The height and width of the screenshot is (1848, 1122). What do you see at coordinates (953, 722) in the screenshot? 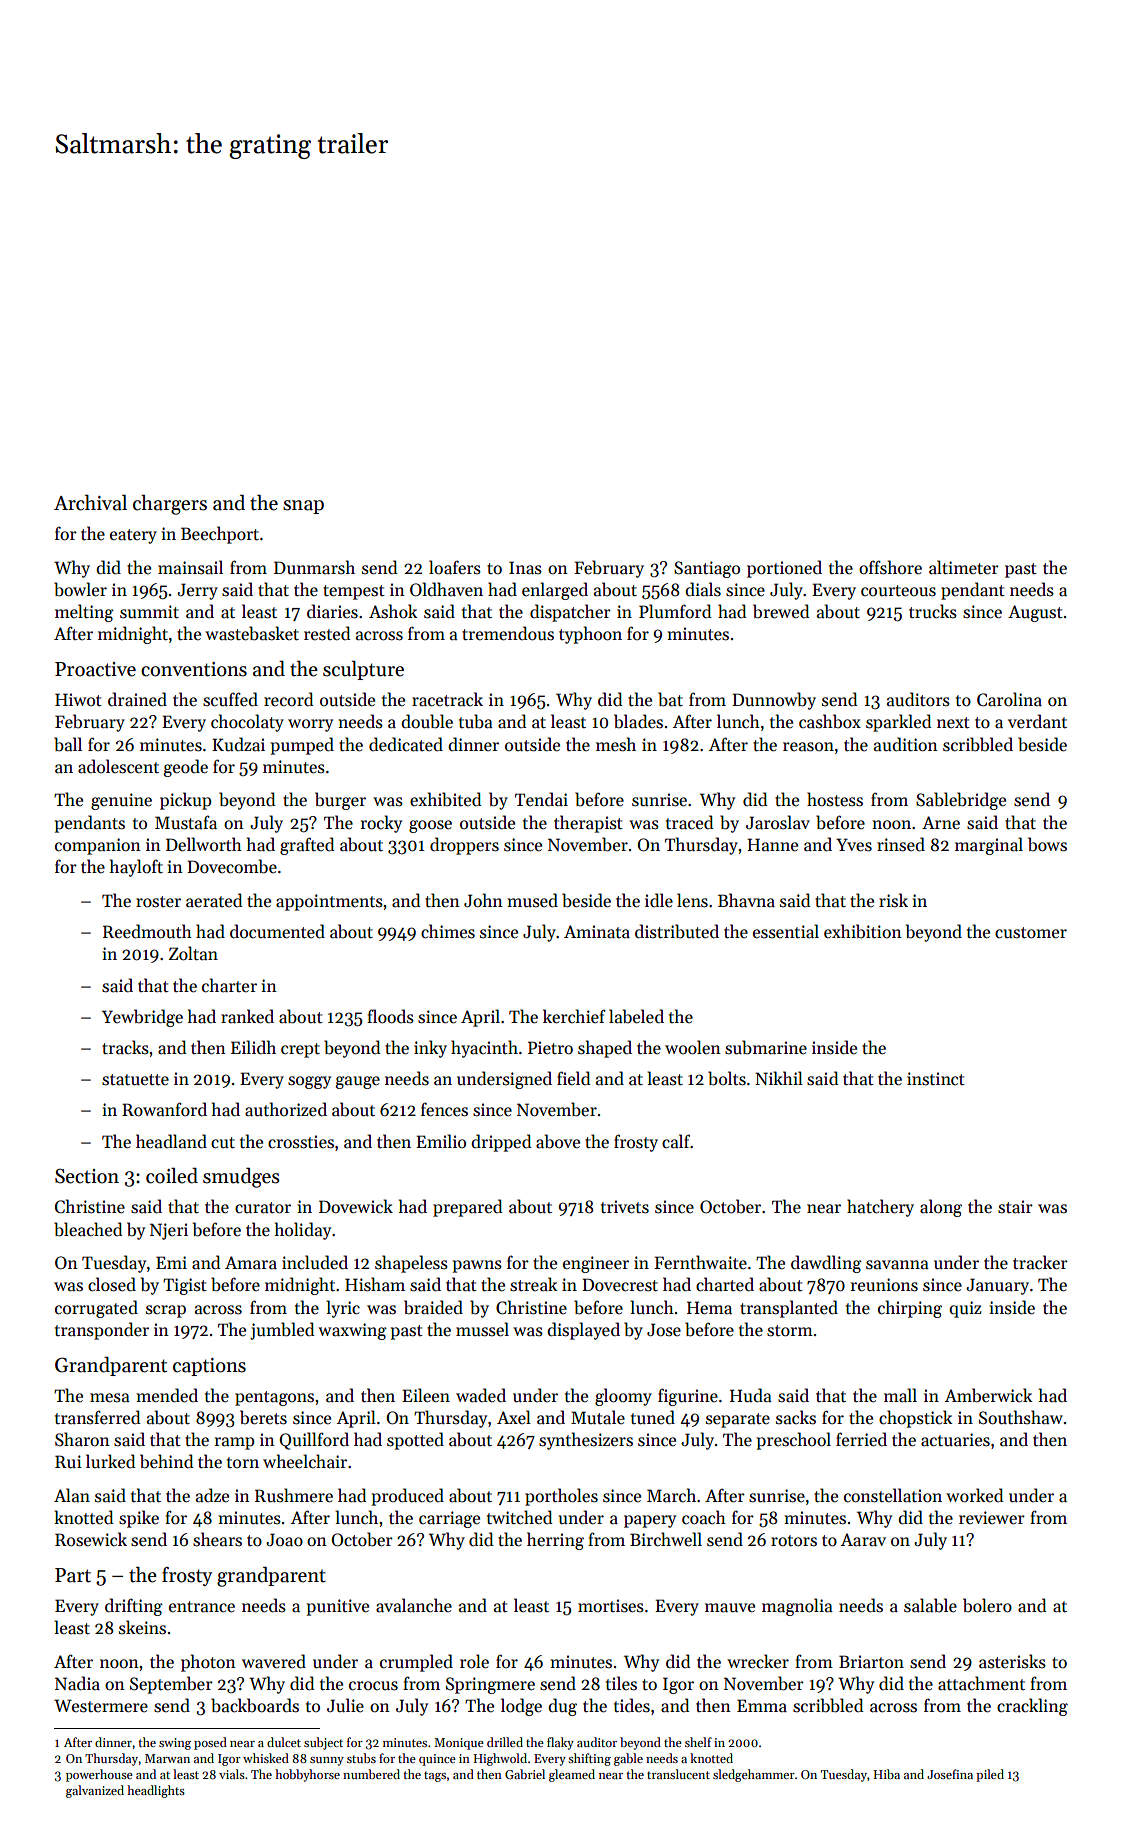
I see `next` at bounding box center [953, 722].
